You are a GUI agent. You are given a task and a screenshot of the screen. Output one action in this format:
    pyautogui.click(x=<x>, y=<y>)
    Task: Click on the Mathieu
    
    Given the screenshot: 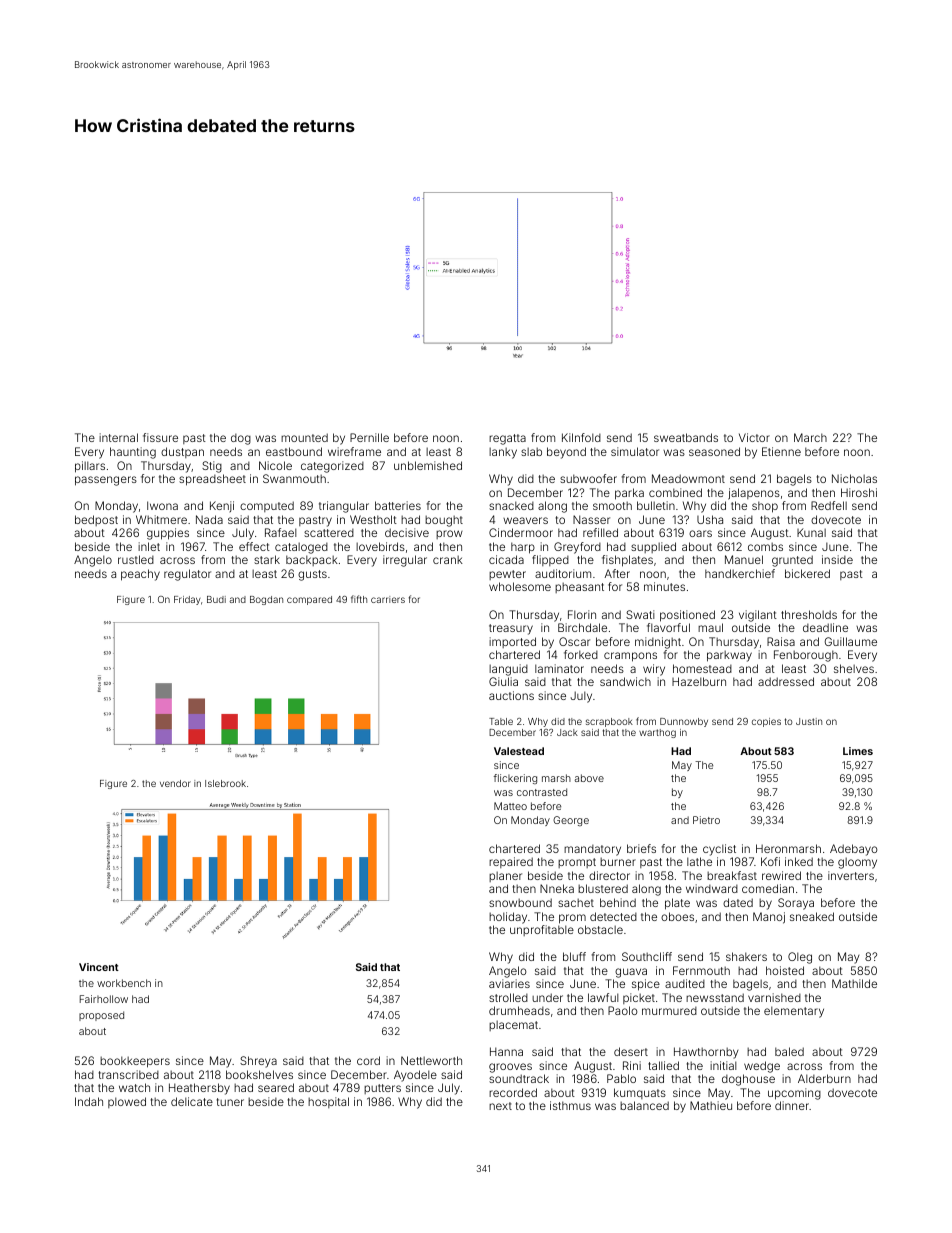 What is the action you would take?
    pyautogui.click(x=711, y=1105)
